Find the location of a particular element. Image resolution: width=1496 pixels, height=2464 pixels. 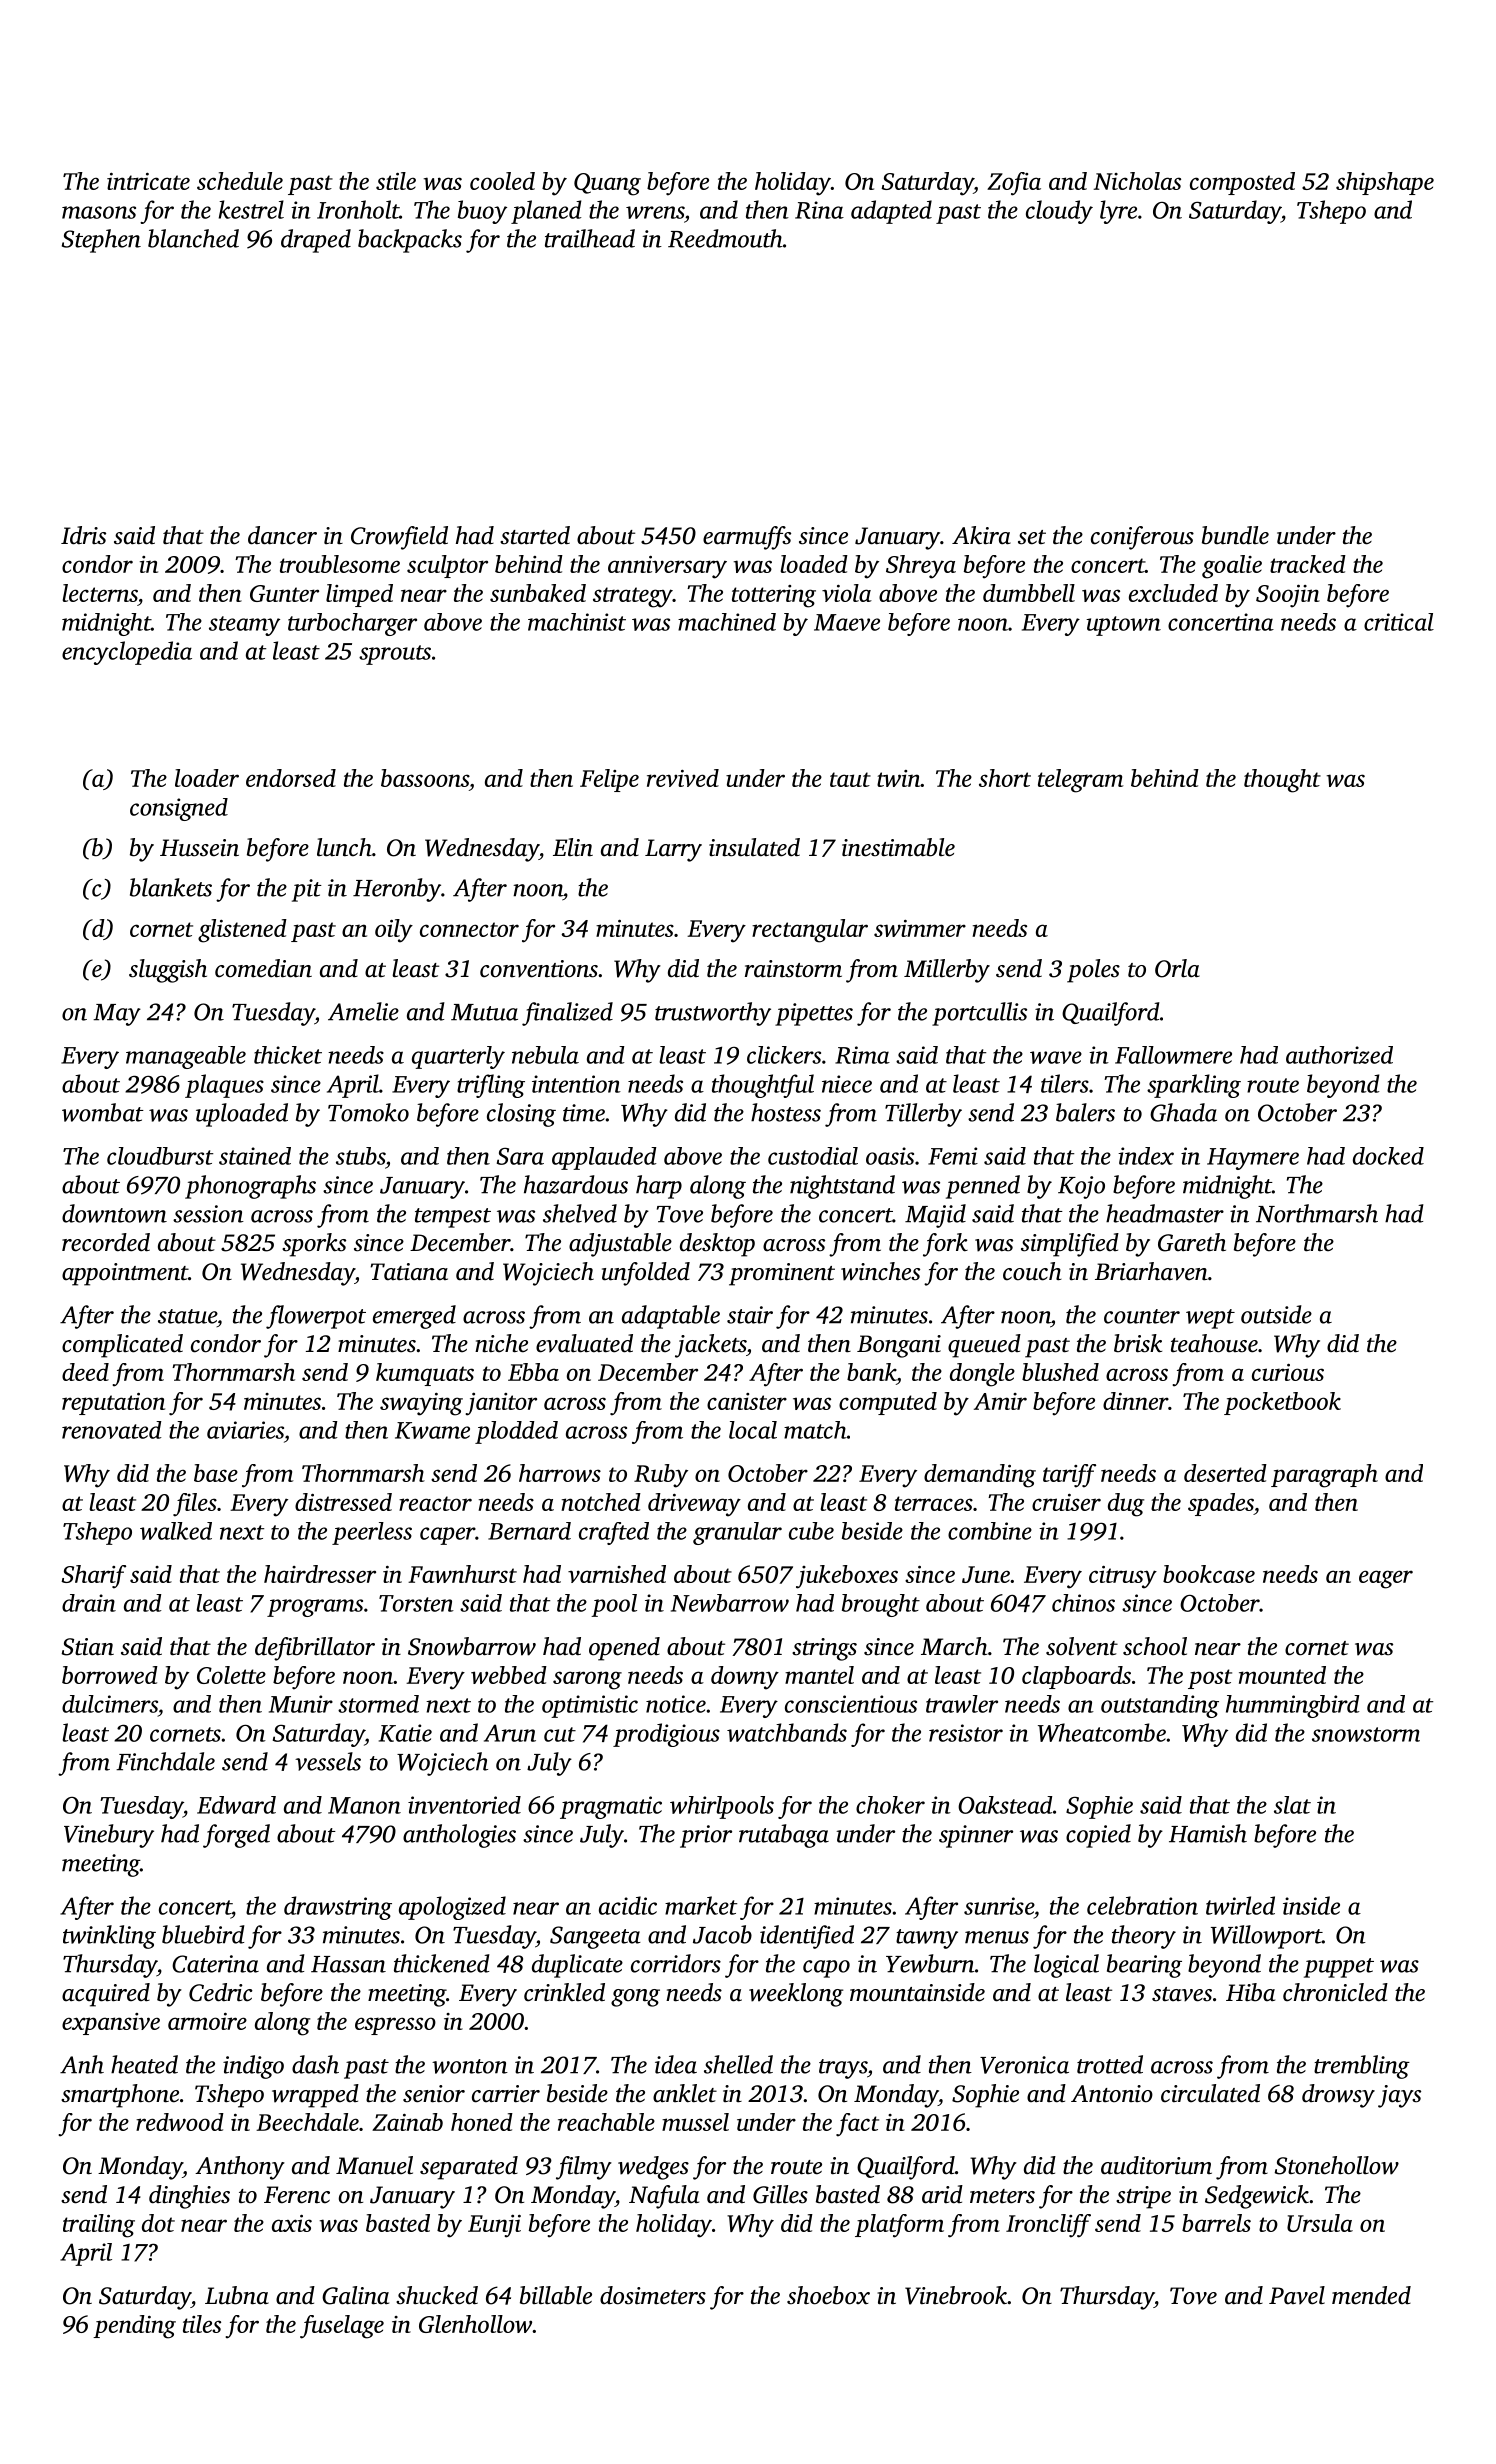

deed is located at coordinates (85, 1372).
